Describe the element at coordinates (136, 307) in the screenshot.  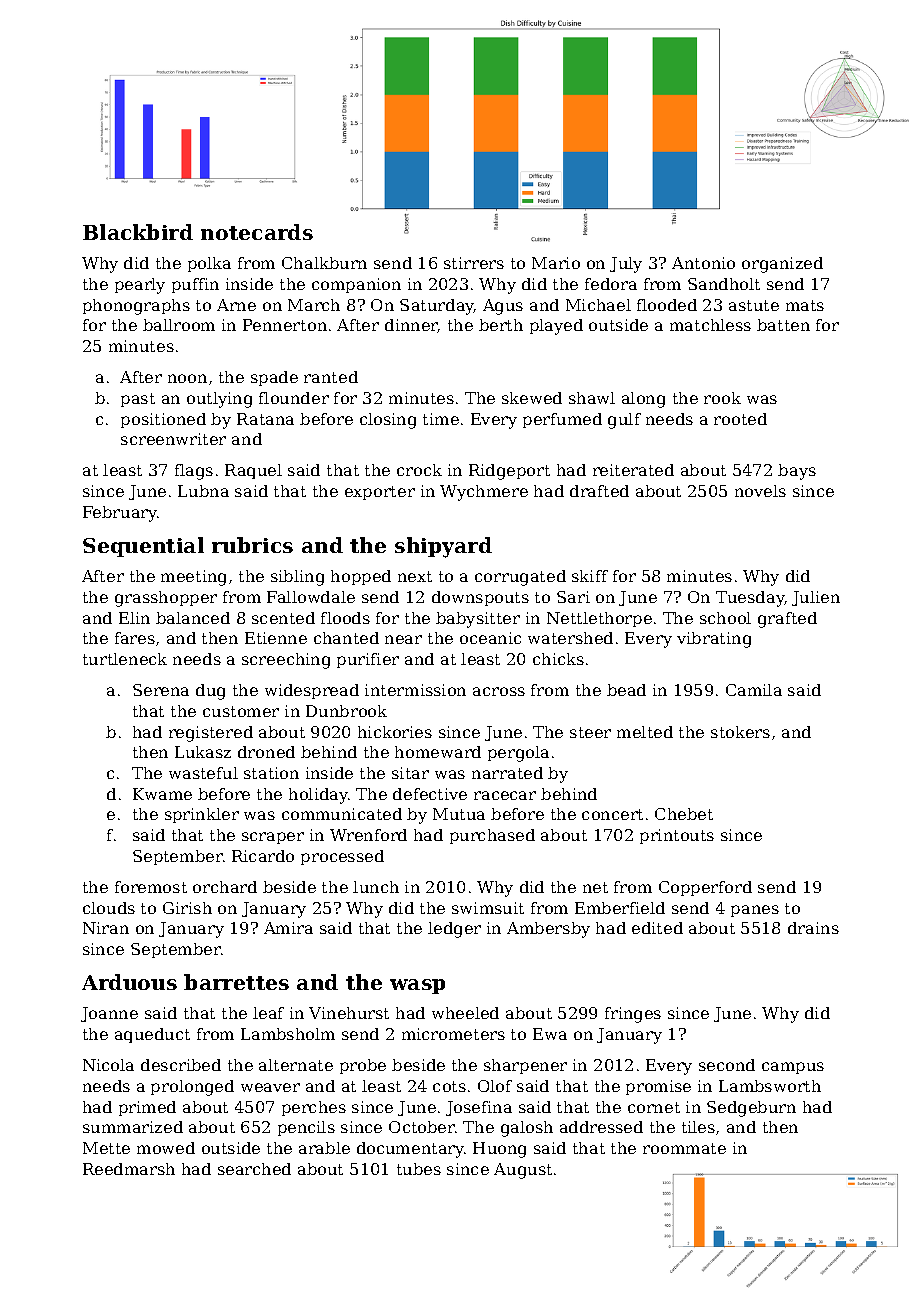
I see `phonographs` at that location.
